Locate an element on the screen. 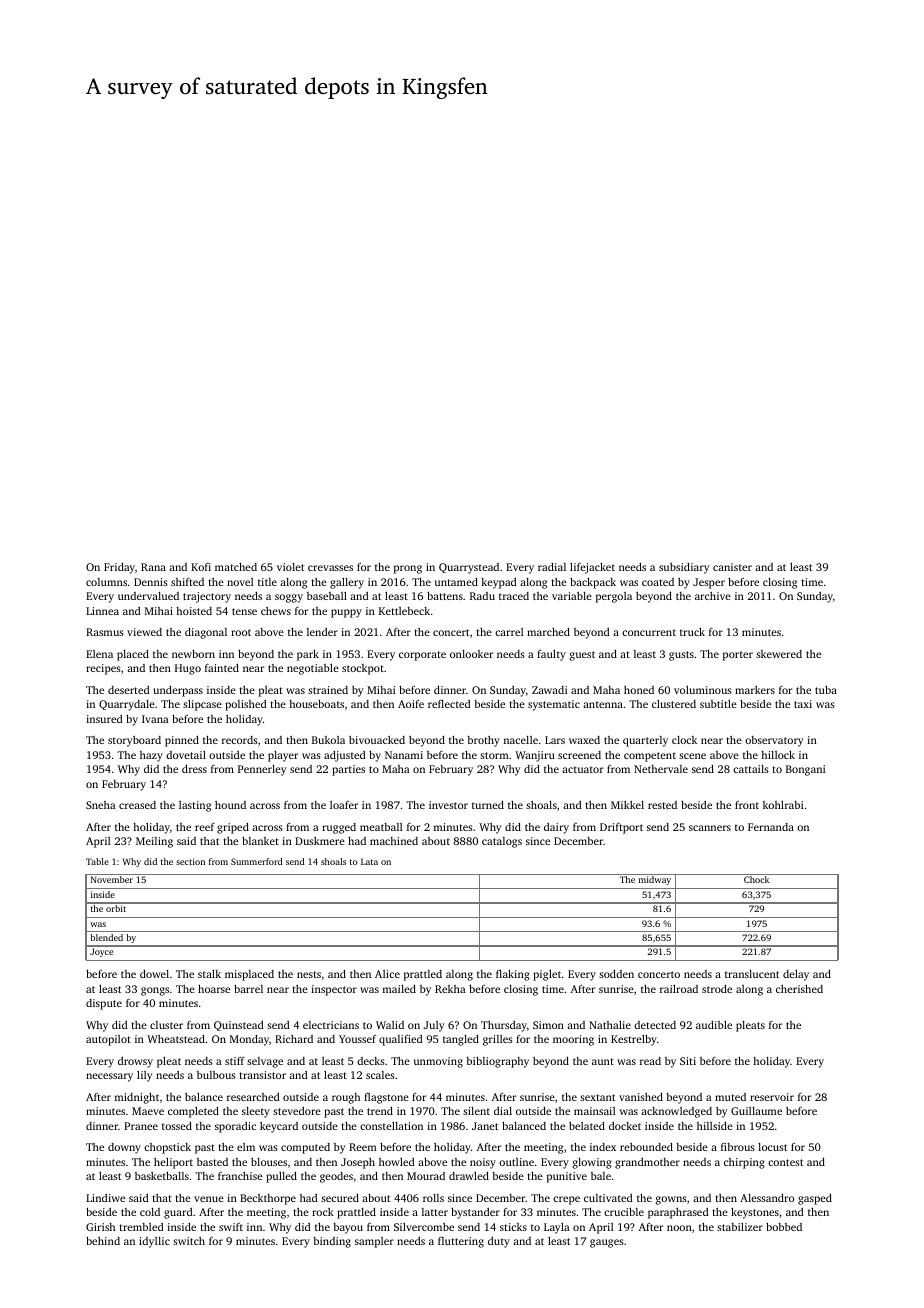 Image resolution: width=924 pixels, height=1308 pixels. catalogs is located at coordinates (502, 842).
